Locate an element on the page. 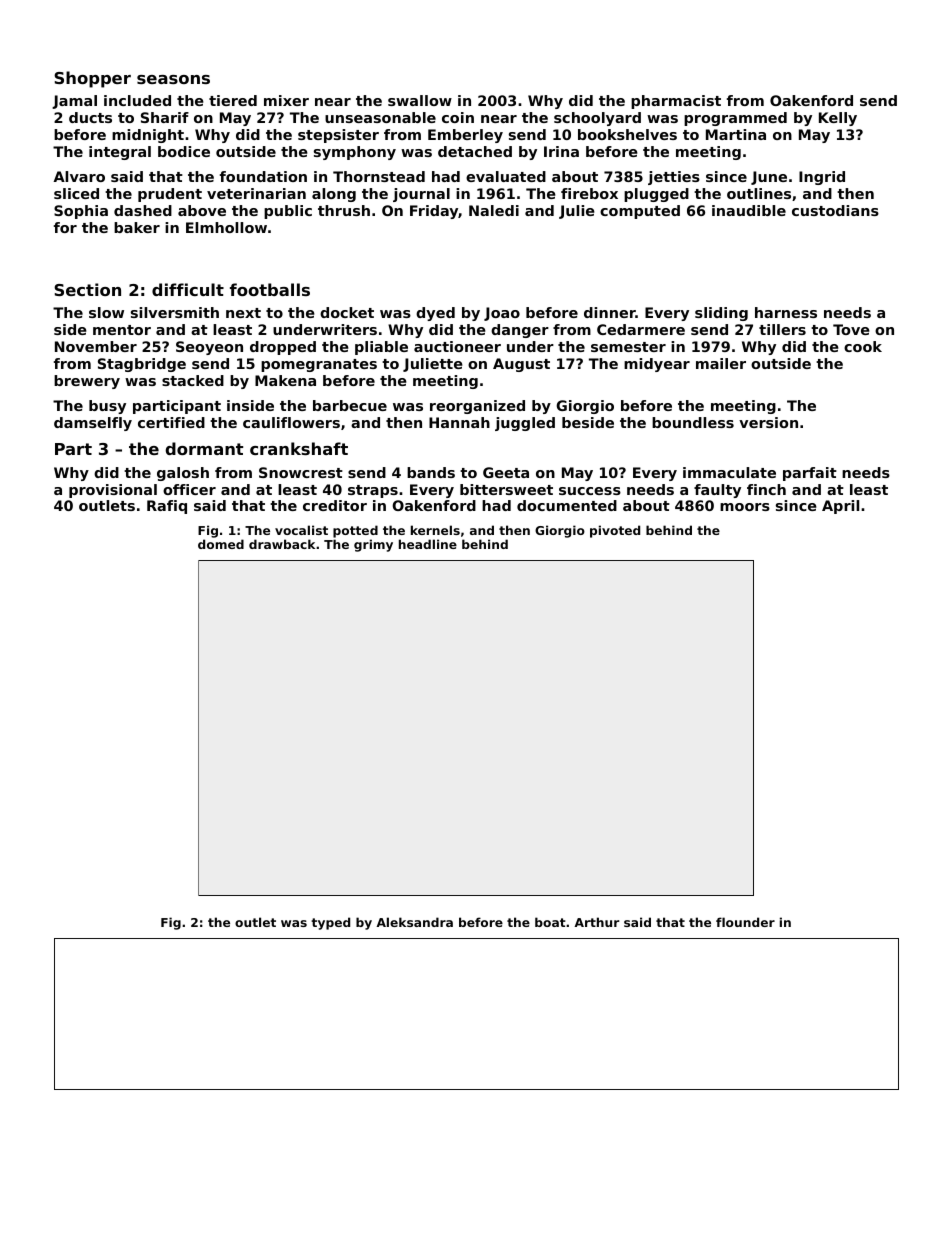  moors is located at coordinates (745, 507).
